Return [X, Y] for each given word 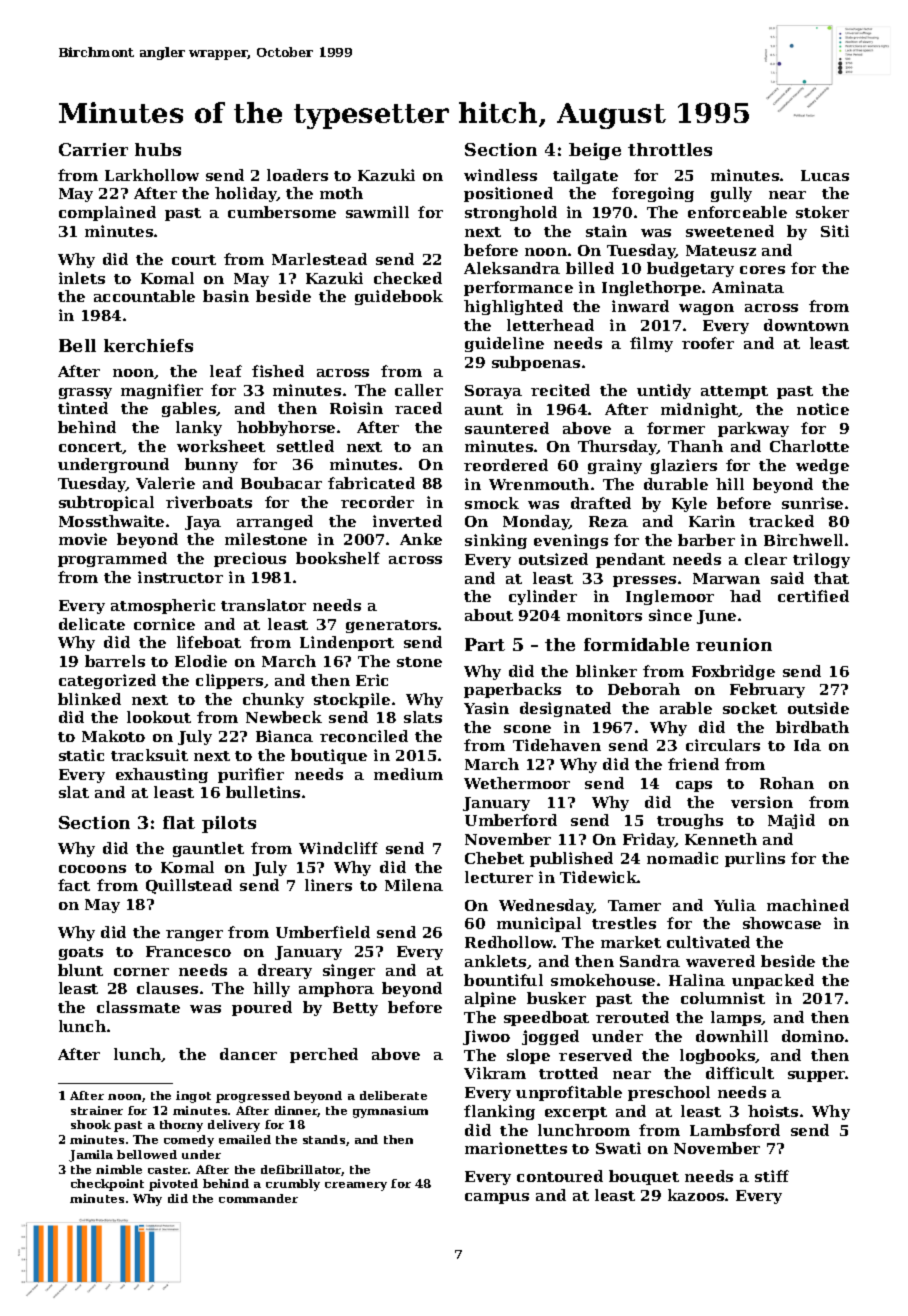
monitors [604, 615]
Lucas [825, 175]
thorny [181, 1126]
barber [706, 540]
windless [500, 175]
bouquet [644, 1177]
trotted [568, 1073]
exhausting [162, 775]
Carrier [93, 149]
